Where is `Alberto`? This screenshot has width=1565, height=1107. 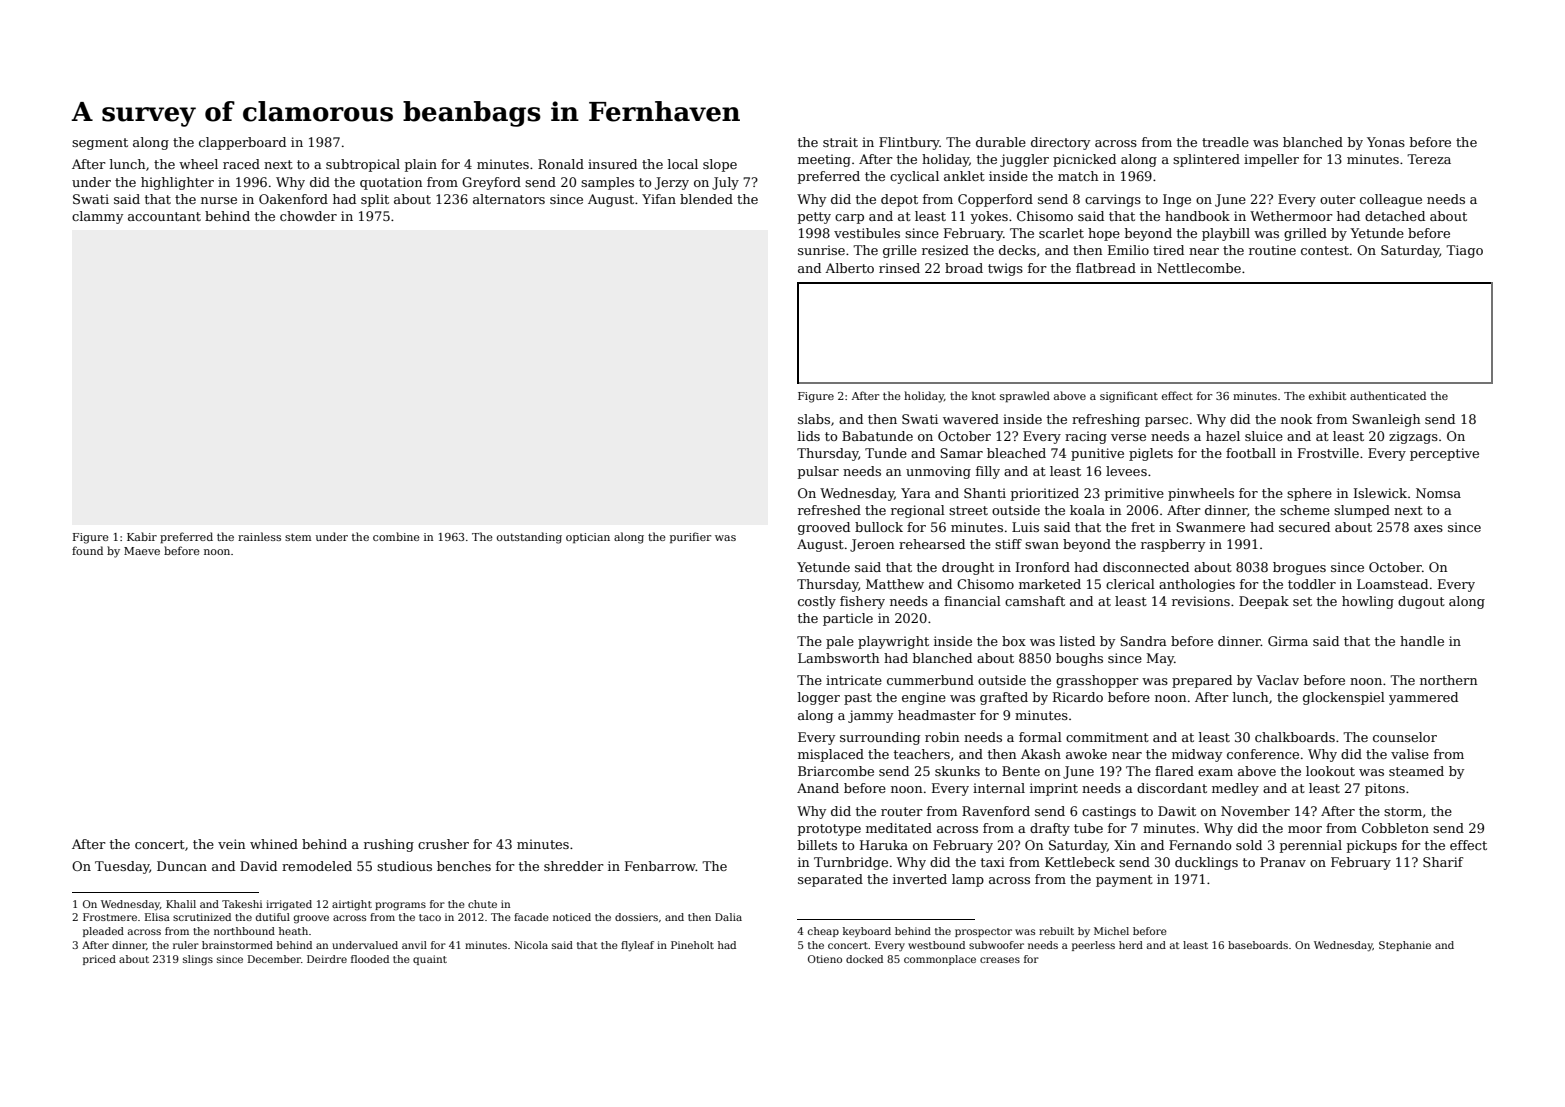 Alberto is located at coordinates (849, 268).
